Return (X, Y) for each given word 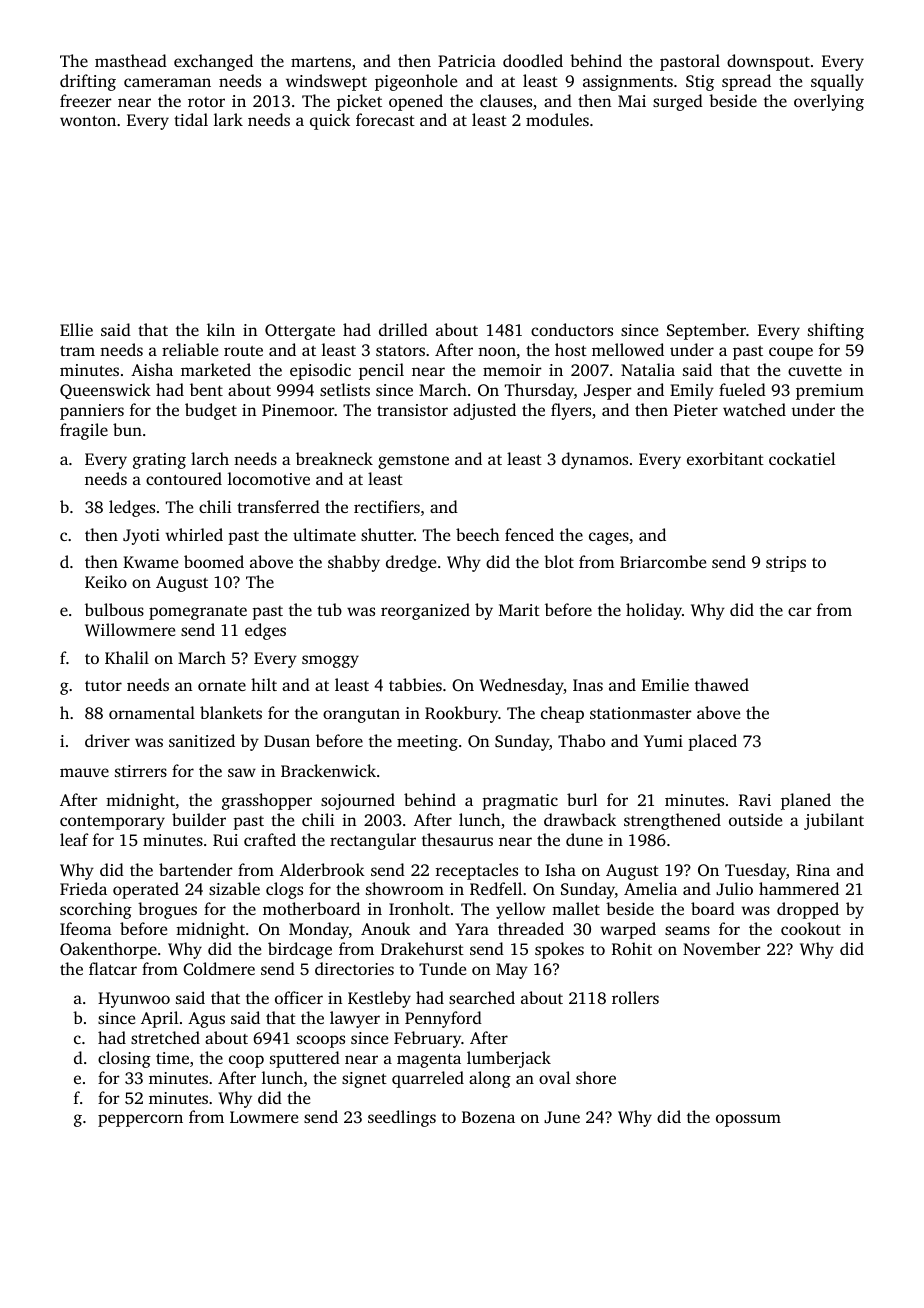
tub (329, 609)
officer (299, 997)
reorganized (425, 611)
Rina (813, 870)
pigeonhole (416, 82)
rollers (635, 997)
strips (786, 564)
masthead (131, 60)
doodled (533, 60)
